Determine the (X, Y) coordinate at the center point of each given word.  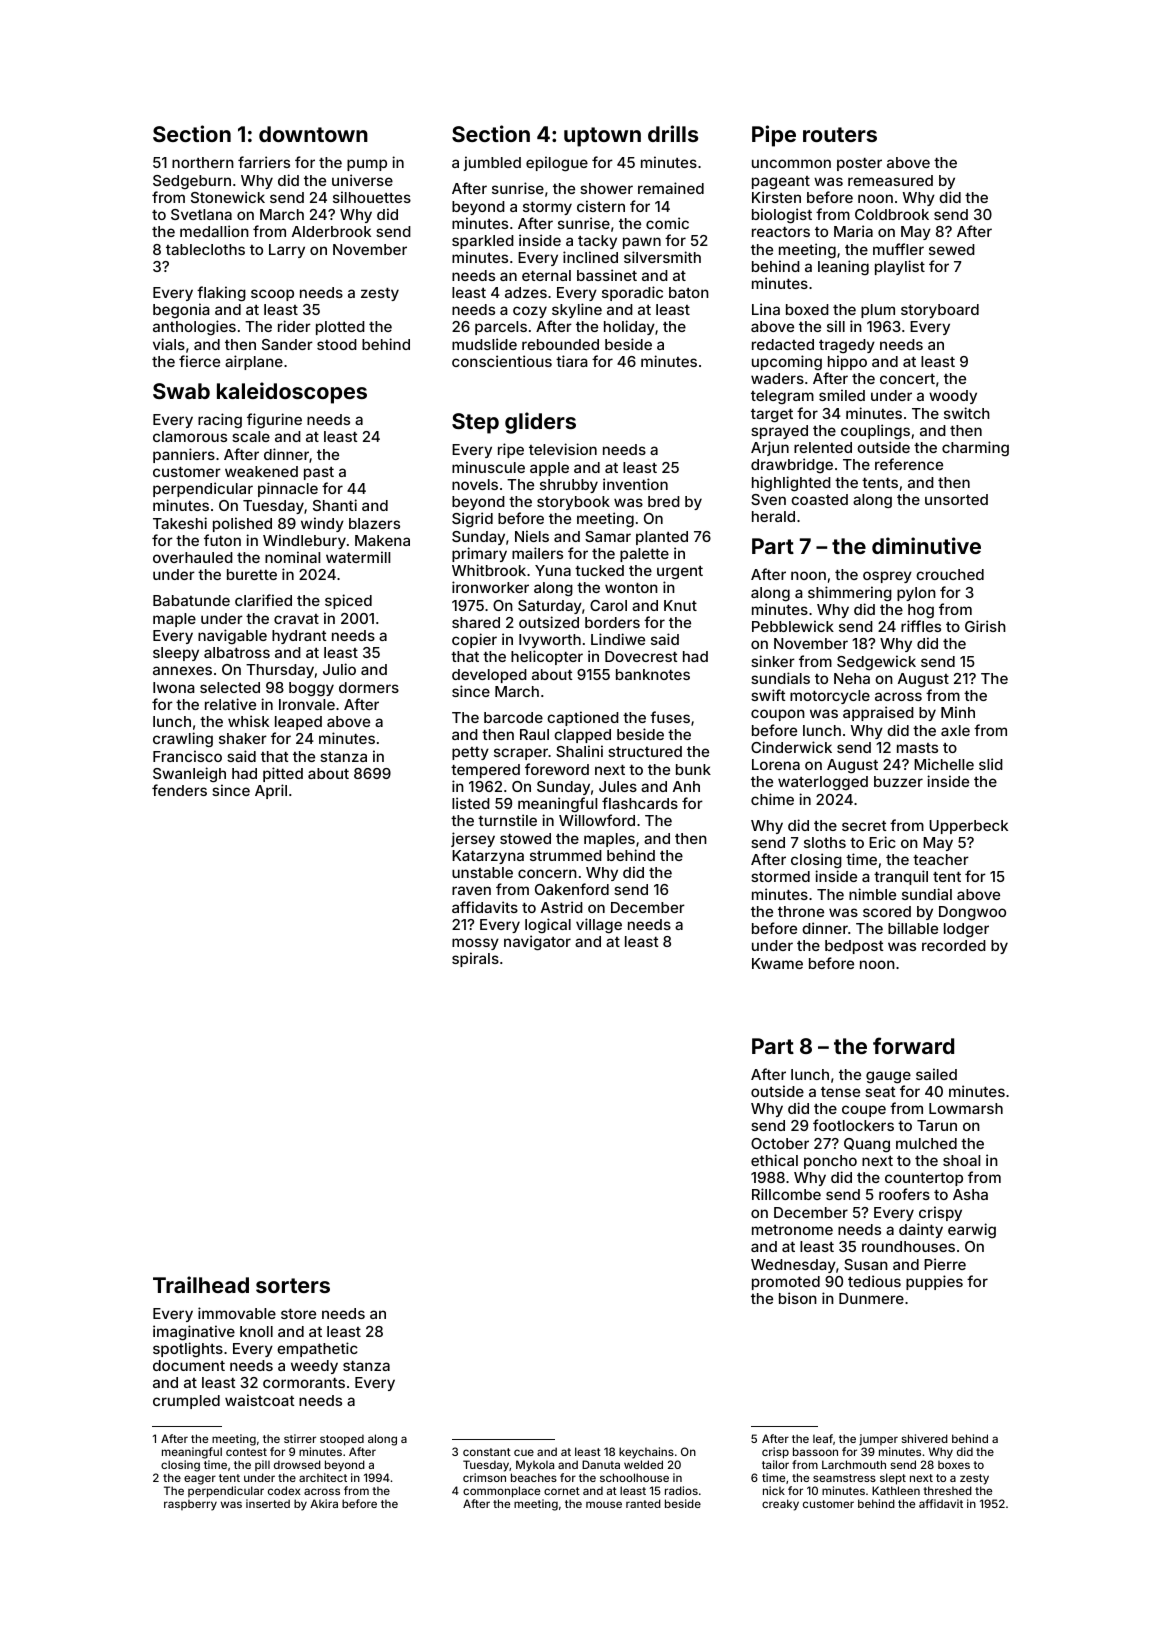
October (780, 1143)
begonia (181, 310)
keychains (646, 1453)
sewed (952, 249)
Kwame (777, 963)
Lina (766, 309)
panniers (184, 455)
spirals (475, 959)
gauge (888, 1077)
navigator (537, 943)
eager (200, 1480)
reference (909, 464)
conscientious (502, 361)
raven (471, 890)
